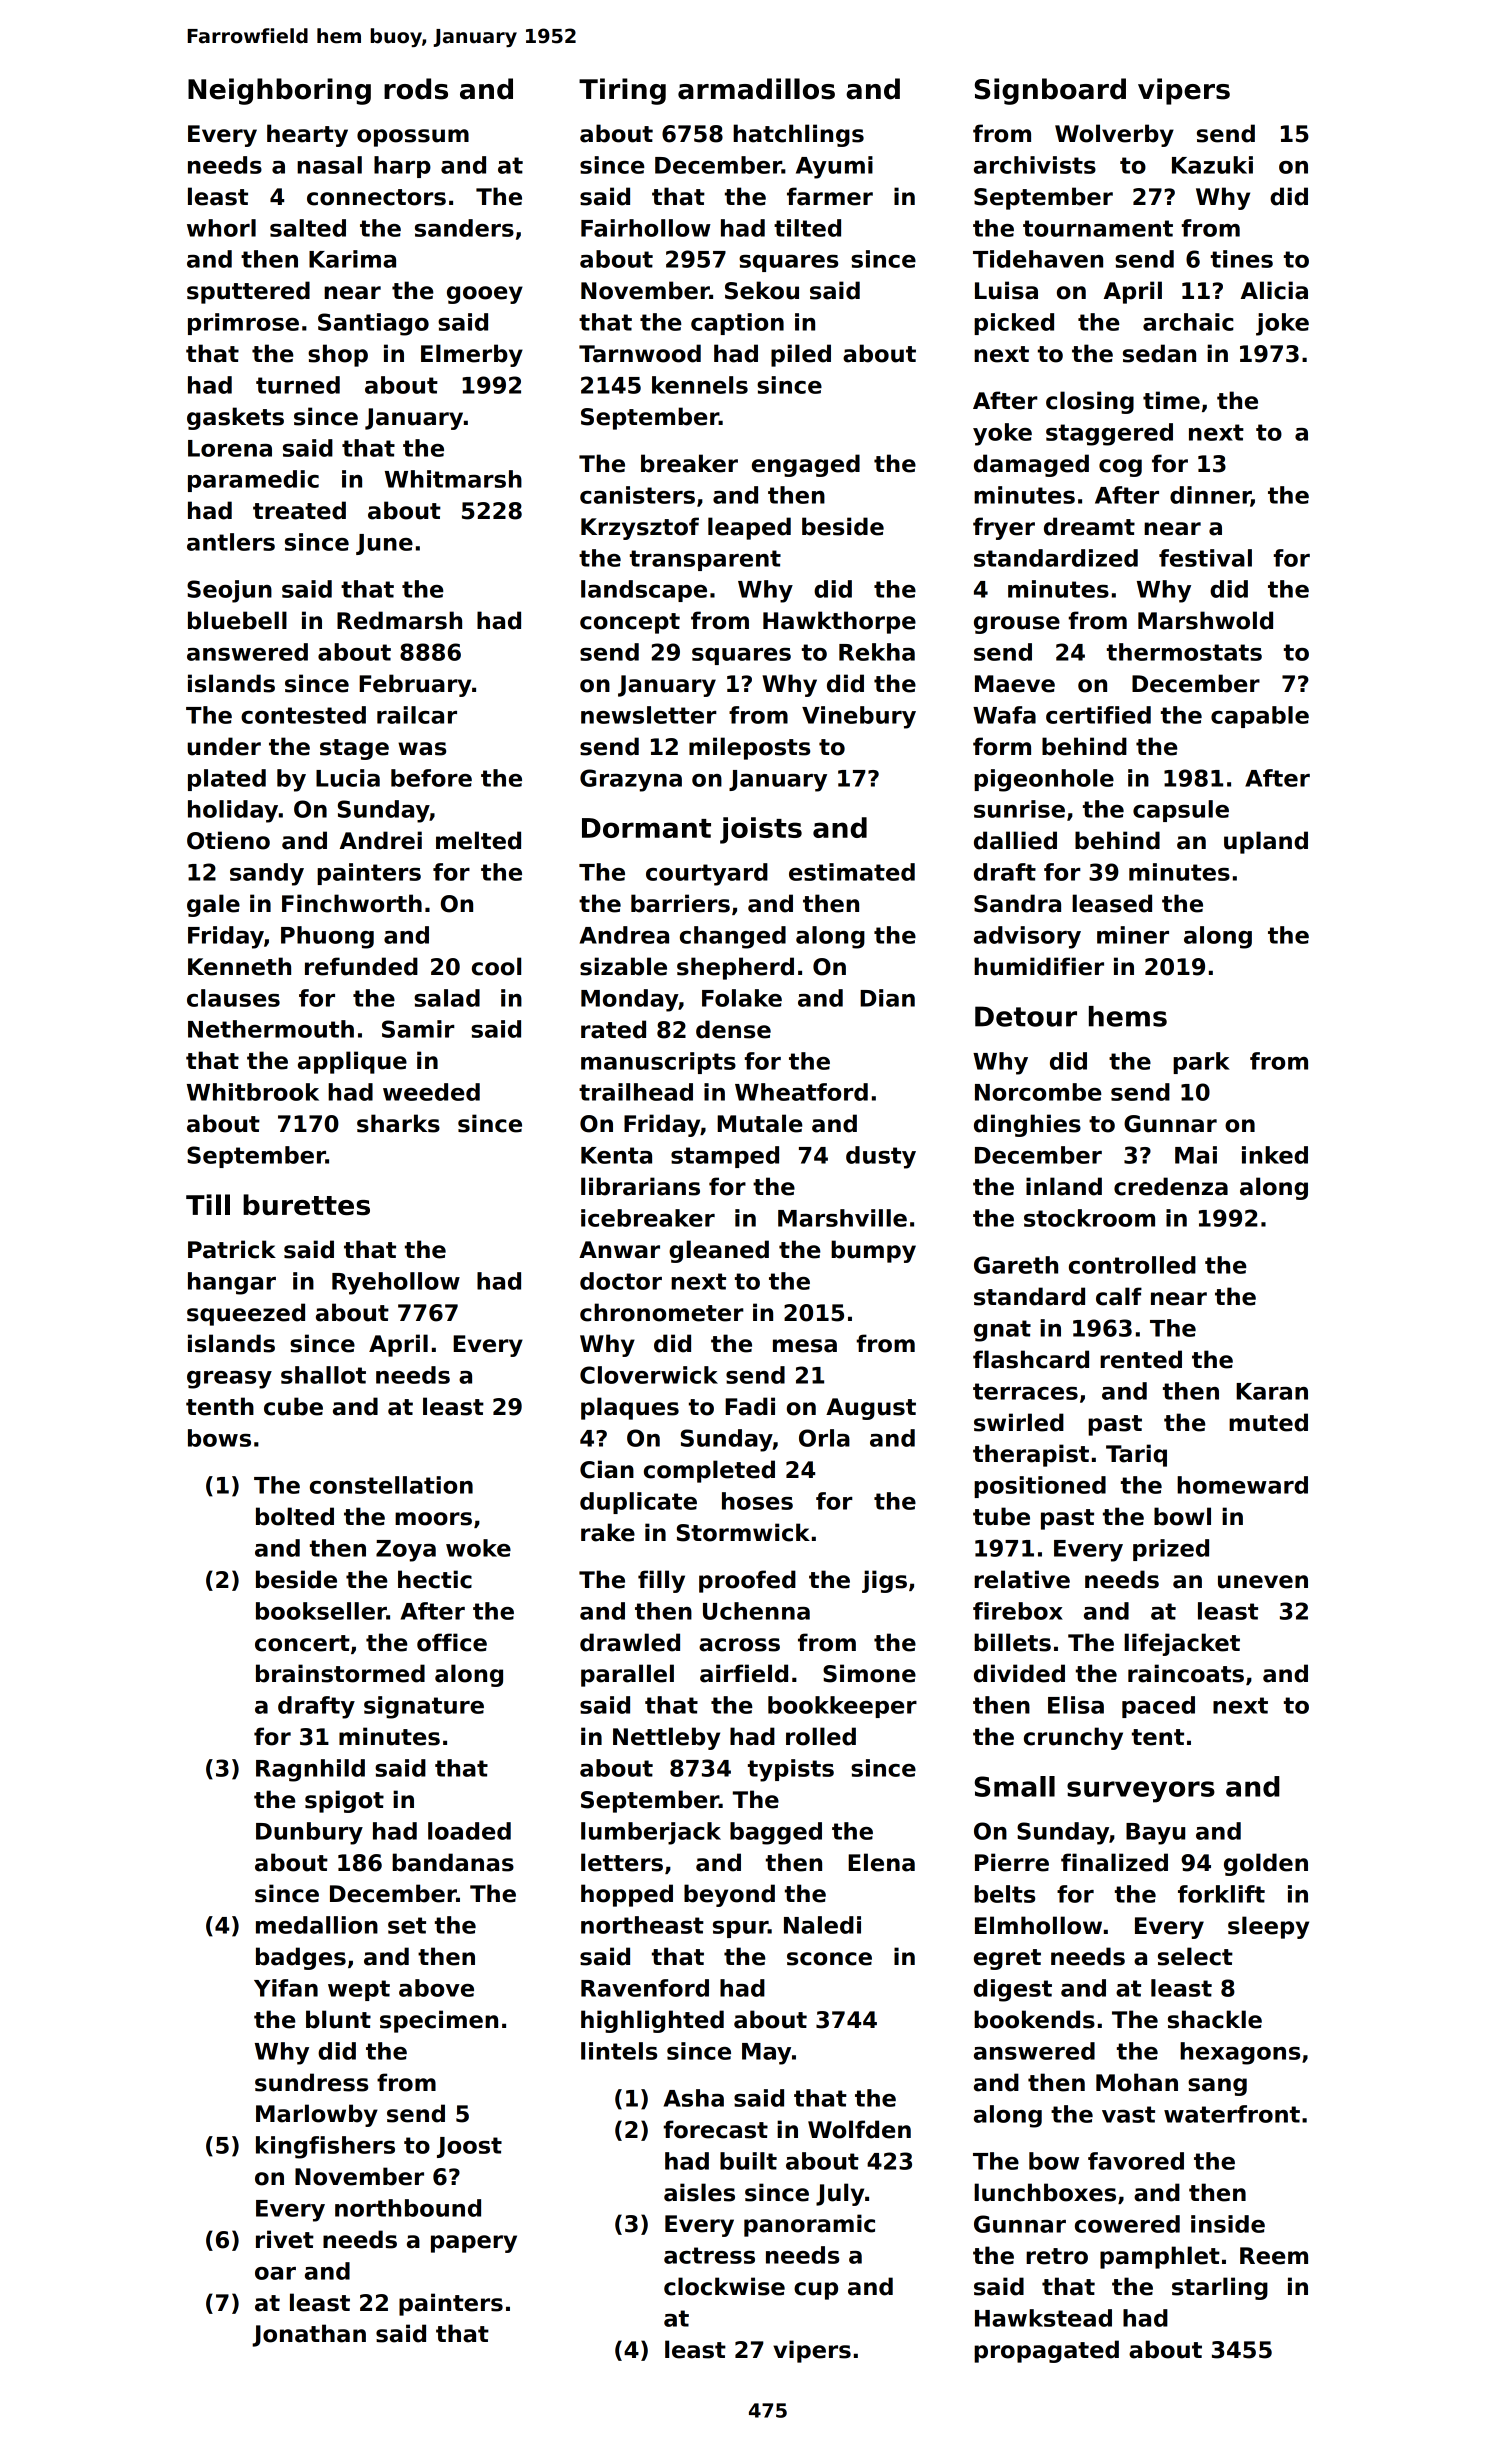 This image has width=1496, height=2464. I want to click on Tiring, so click(622, 91).
